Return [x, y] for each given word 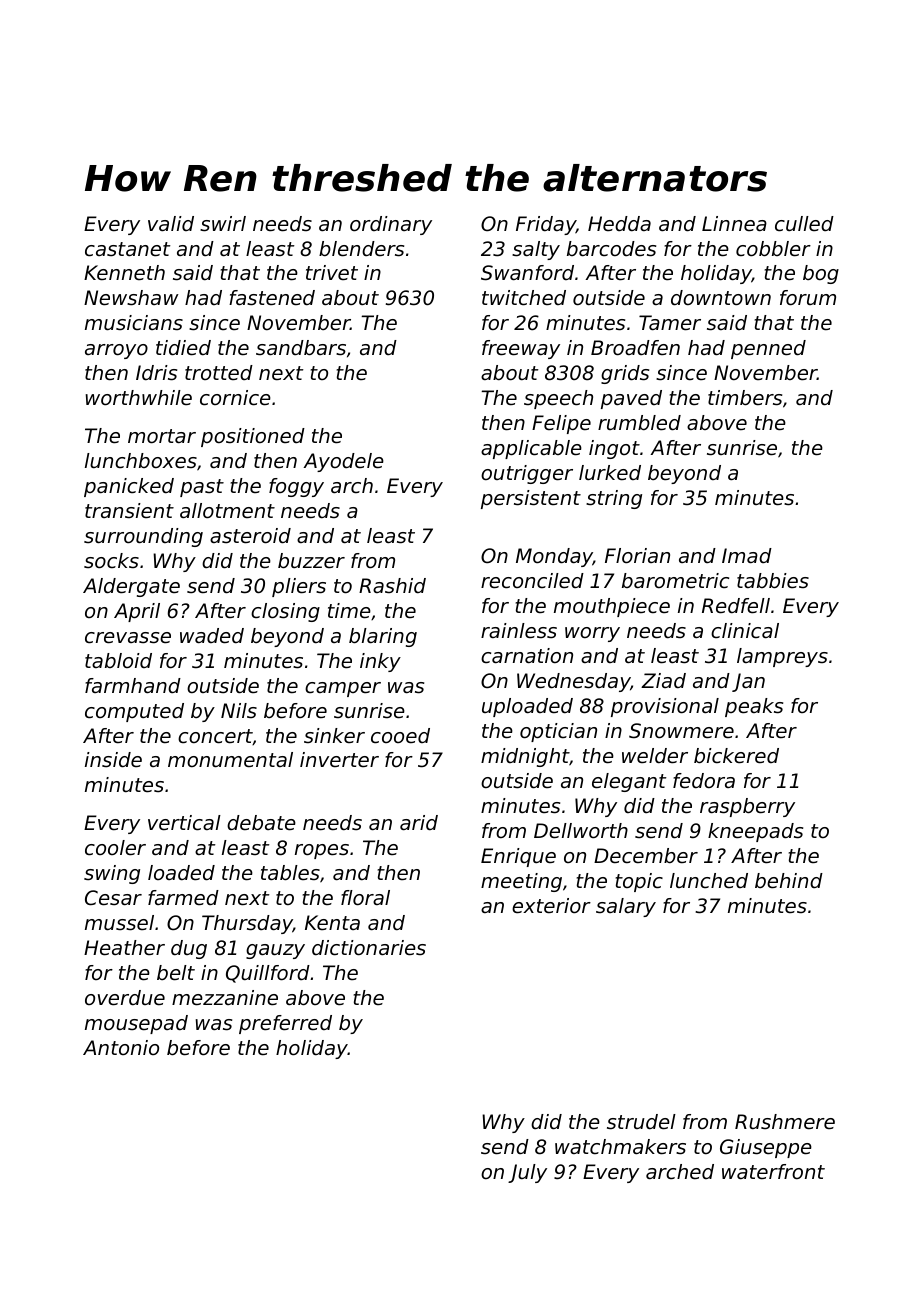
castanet [127, 249]
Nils [239, 710]
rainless [519, 631]
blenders [361, 249]
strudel [641, 1122]
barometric [675, 581]
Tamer [670, 323]
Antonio [121, 1047]
